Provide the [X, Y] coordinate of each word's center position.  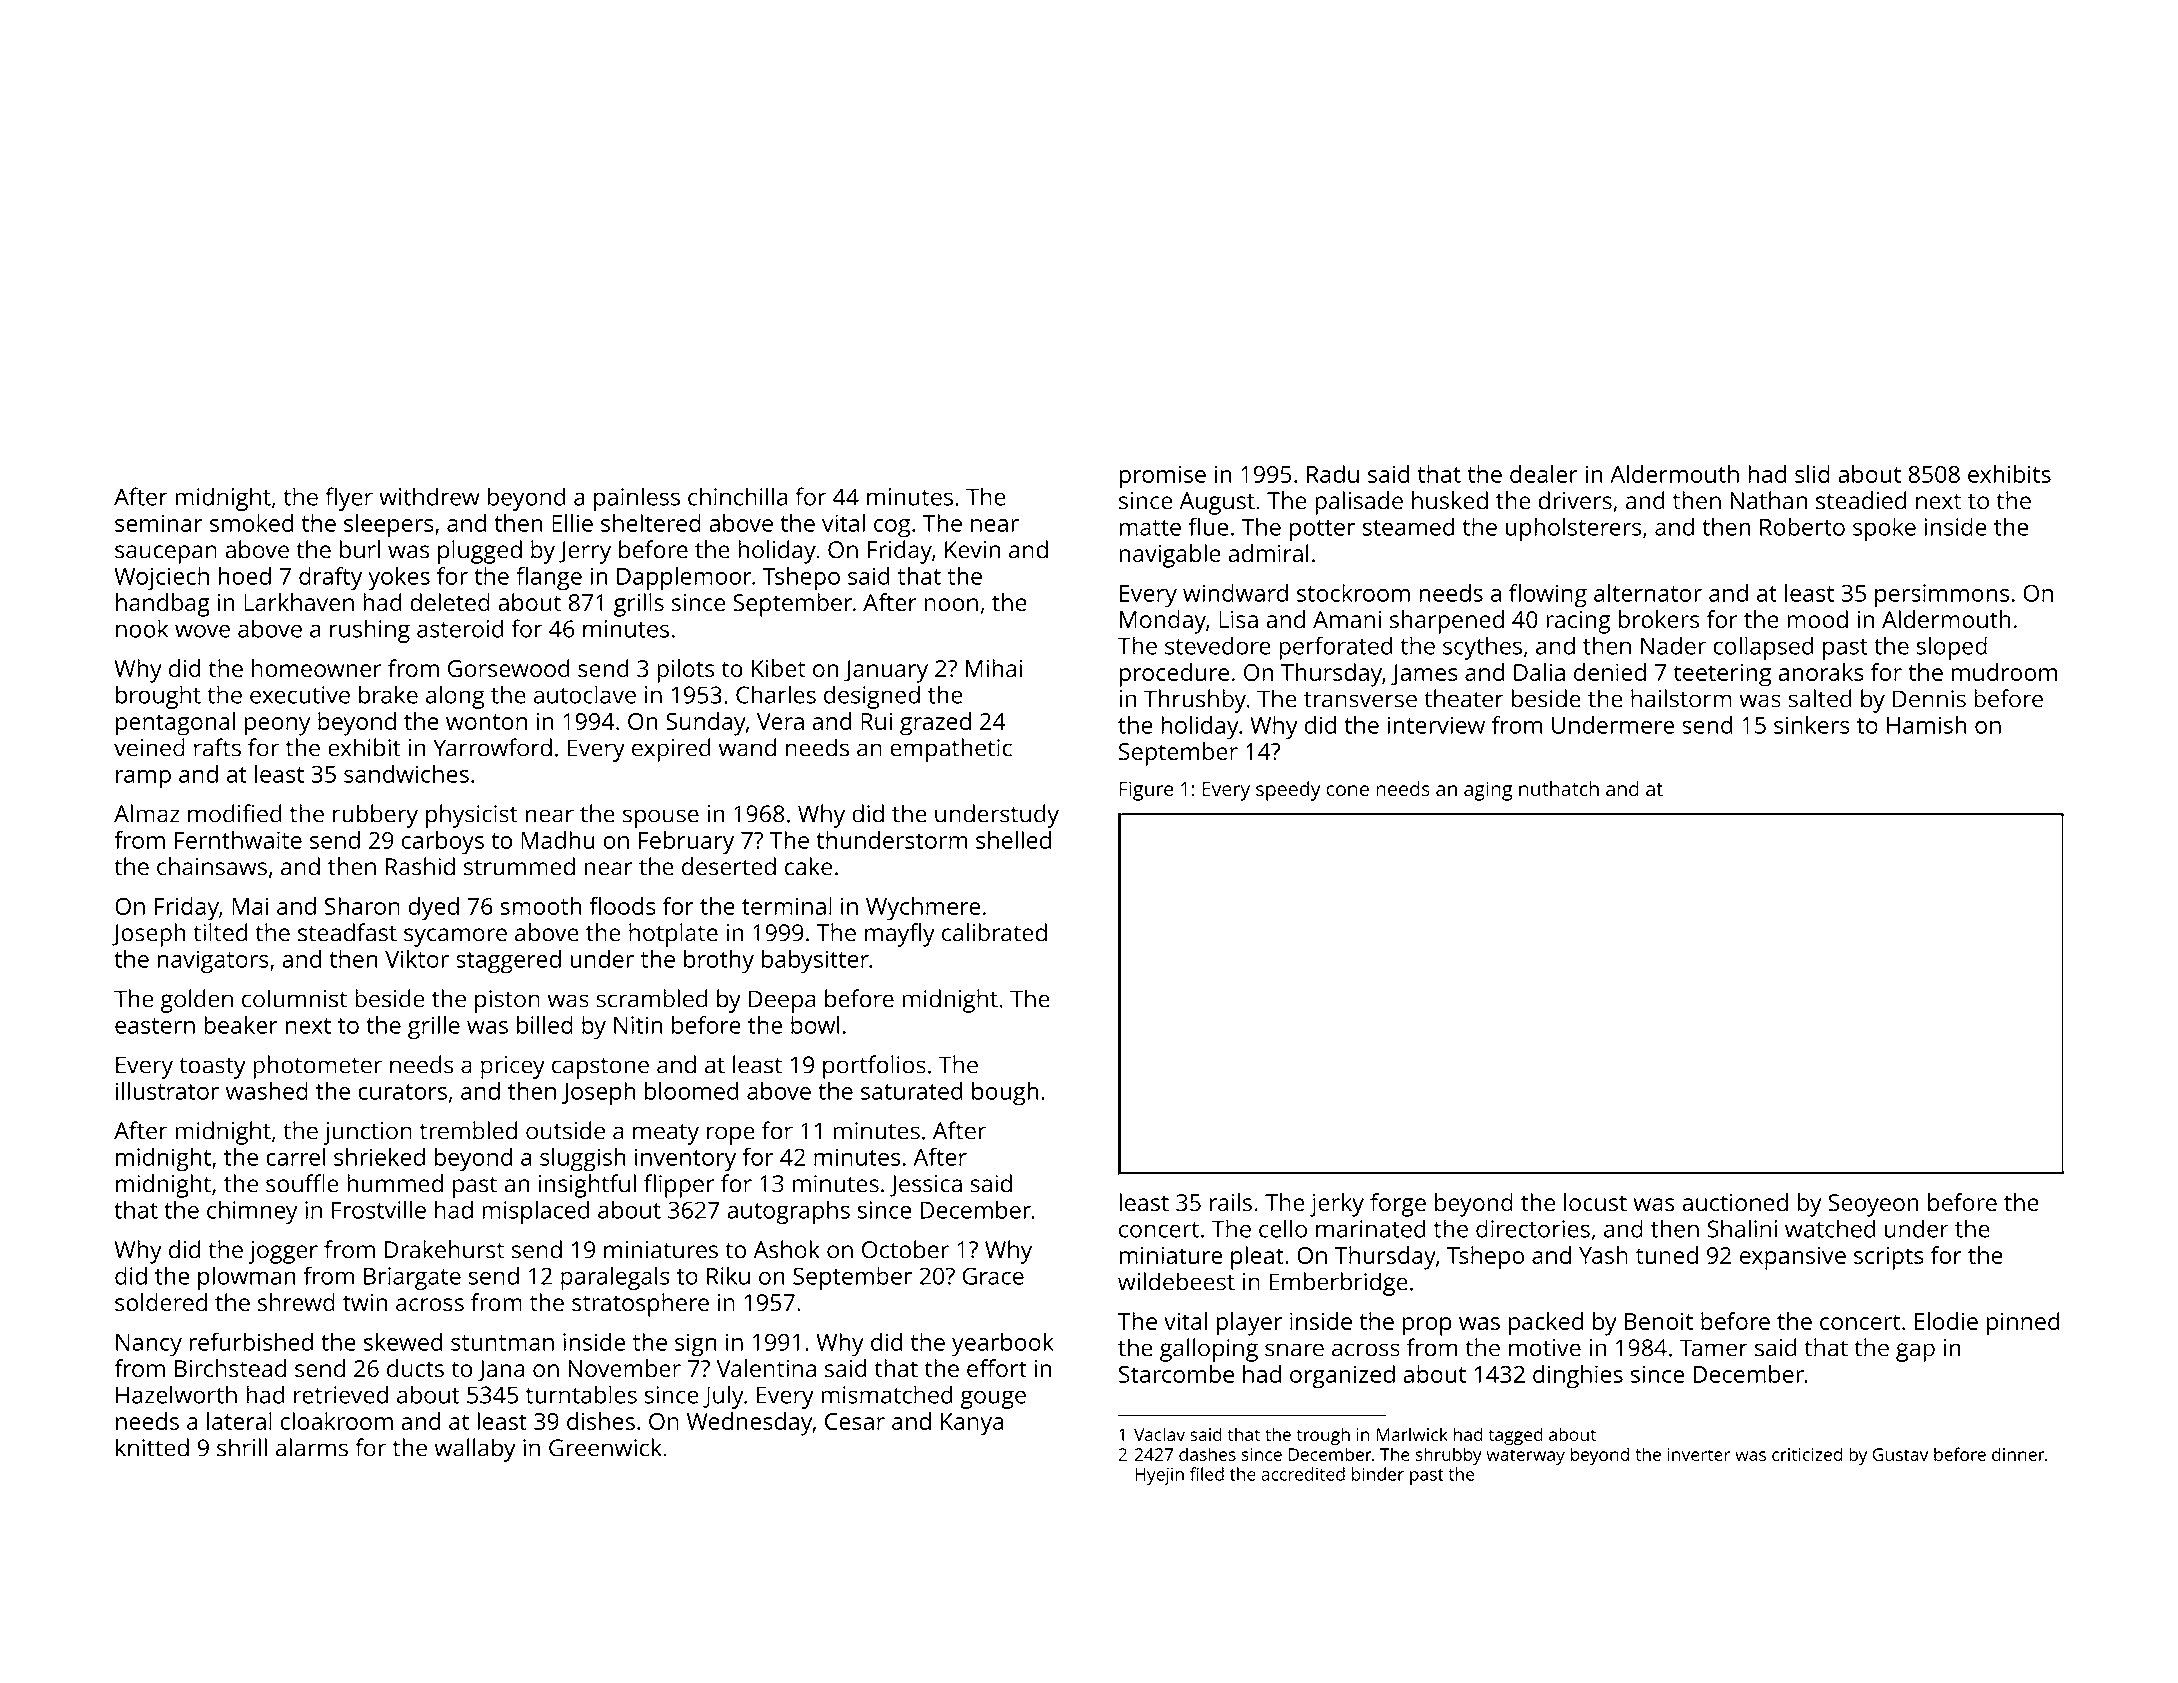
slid [1812, 474]
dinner [2018, 1454]
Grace [993, 1276]
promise [1162, 477]
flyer [349, 499]
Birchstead [230, 1368]
